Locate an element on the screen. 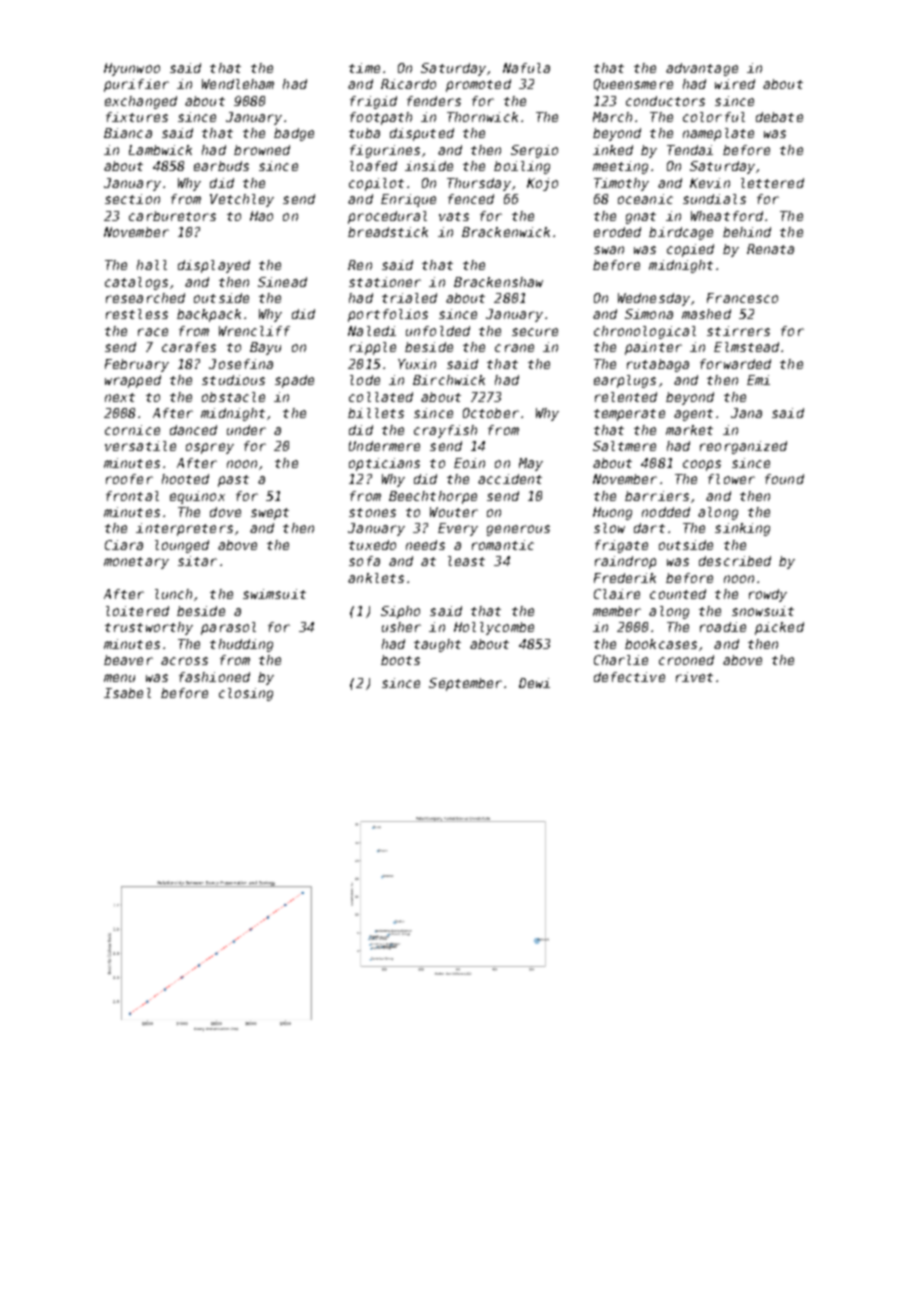 The width and height of the screenshot is (908, 1316). purifier is located at coordinates (136, 85).
